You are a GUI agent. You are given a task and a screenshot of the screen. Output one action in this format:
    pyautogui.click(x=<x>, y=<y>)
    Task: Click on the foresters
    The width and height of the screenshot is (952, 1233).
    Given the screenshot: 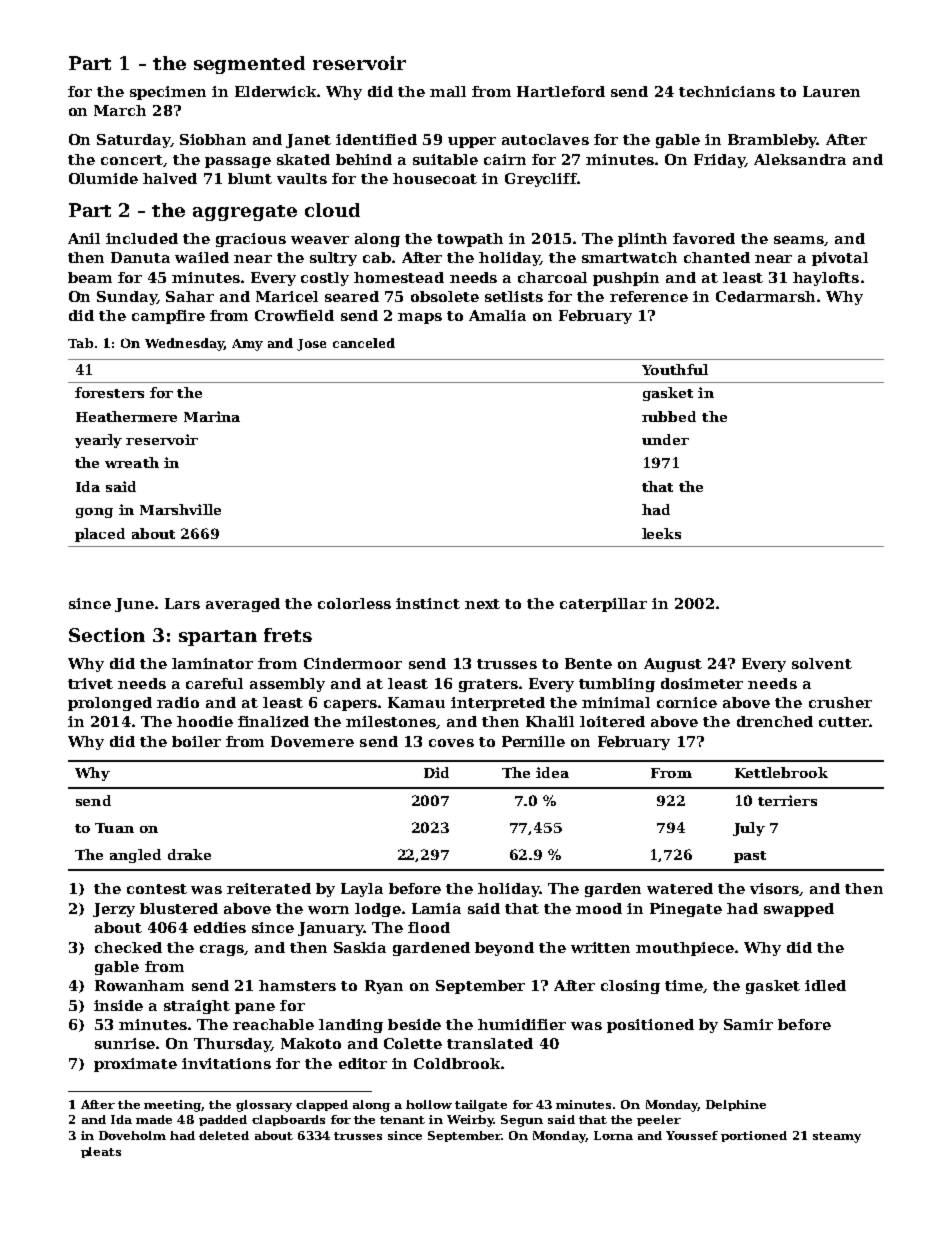 What is the action you would take?
    pyautogui.click(x=109, y=392)
